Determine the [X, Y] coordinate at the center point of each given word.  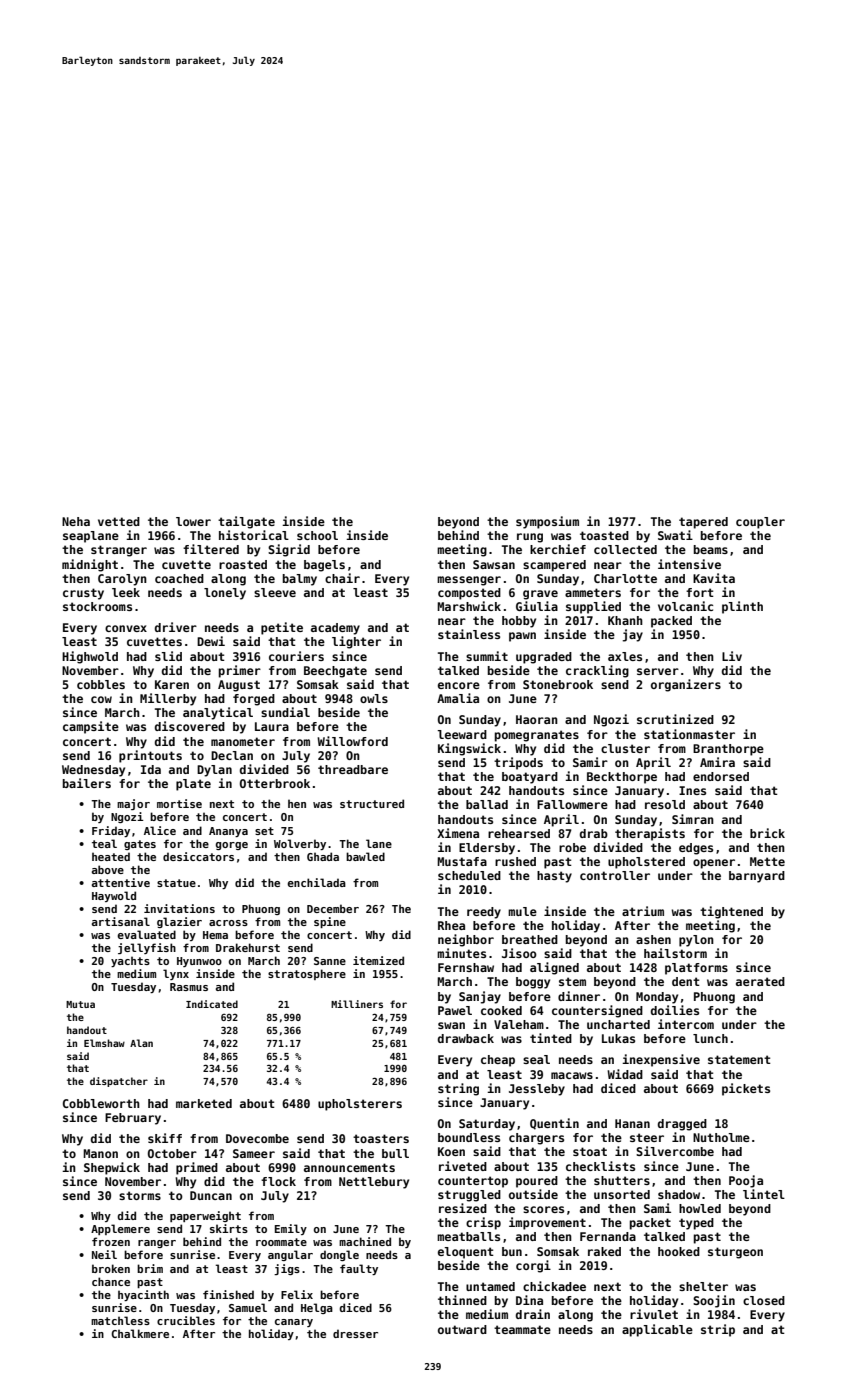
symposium [547, 522]
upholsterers [360, 1105]
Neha [76, 521]
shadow [679, 1194]
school [317, 535]
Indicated [212, 1004]
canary [294, 1323]
